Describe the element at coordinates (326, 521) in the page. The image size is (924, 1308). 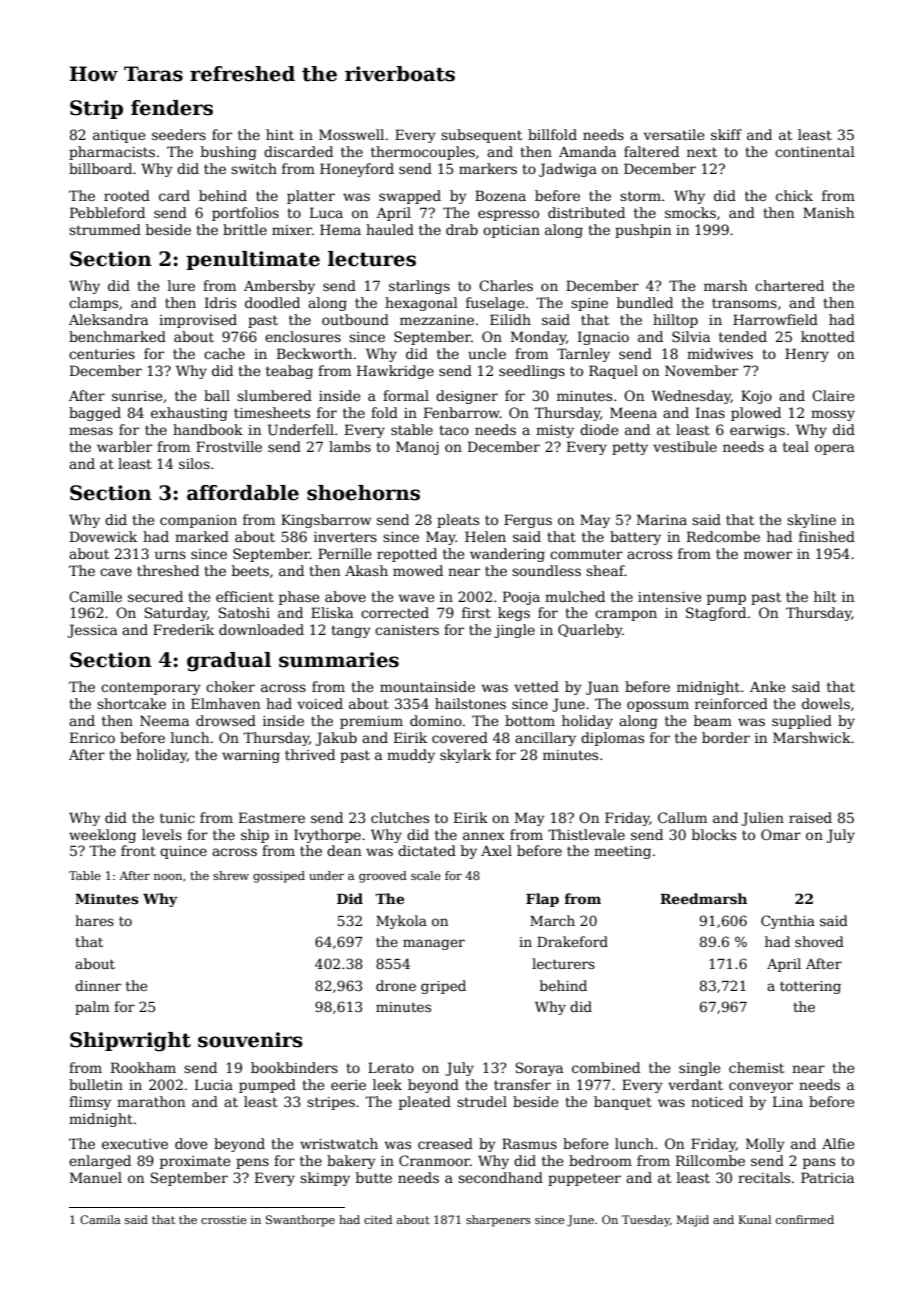
I see `Kingsbarrow` at that location.
